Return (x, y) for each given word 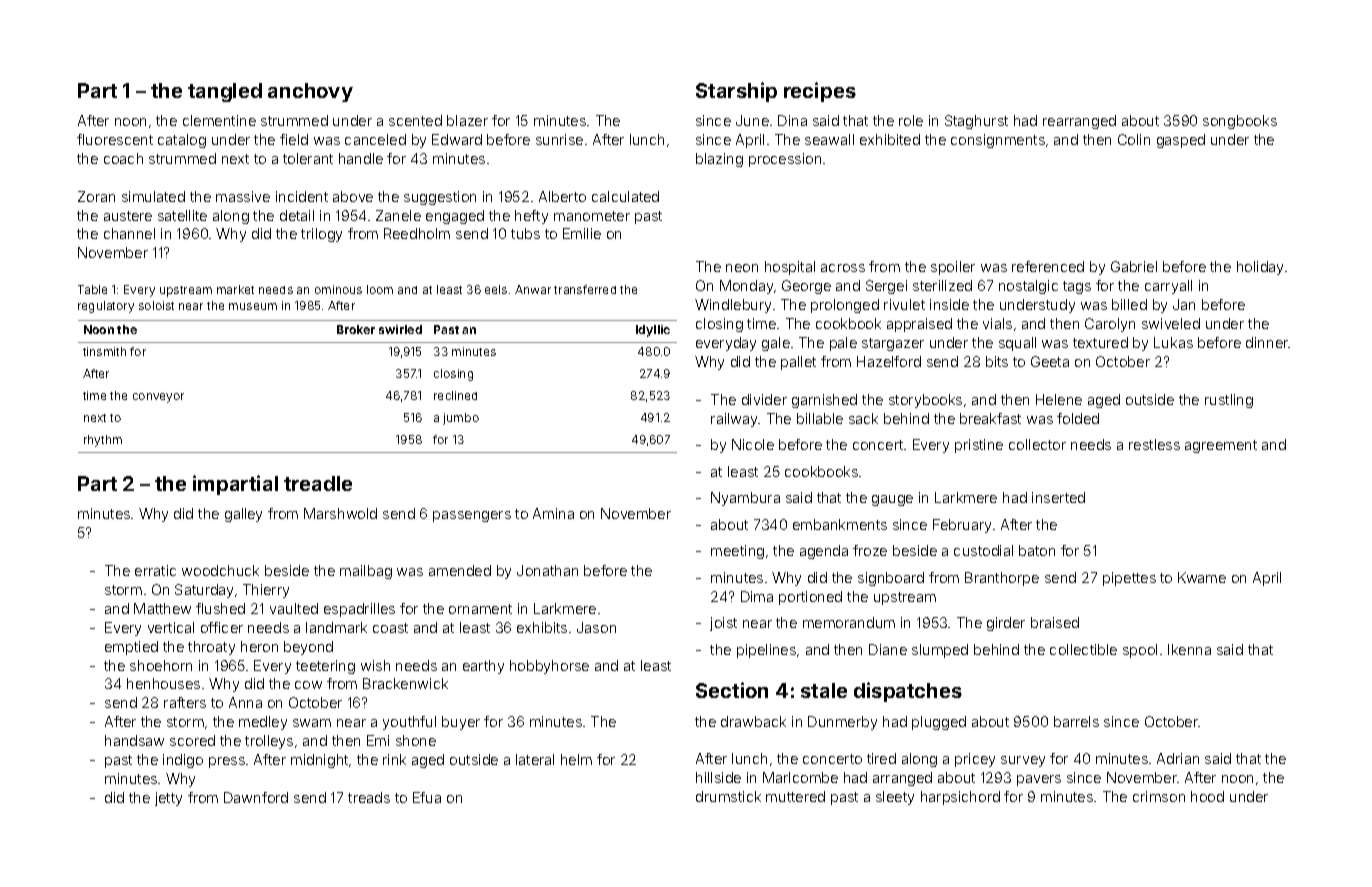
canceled (375, 139)
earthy (483, 667)
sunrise (559, 139)
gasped (1181, 141)
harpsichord (960, 798)
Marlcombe (800, 777)
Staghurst (976, 122)
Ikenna (1189, 649)
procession (785, 160)
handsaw (134, 740)
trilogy (321, 235)
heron (259, 646)
